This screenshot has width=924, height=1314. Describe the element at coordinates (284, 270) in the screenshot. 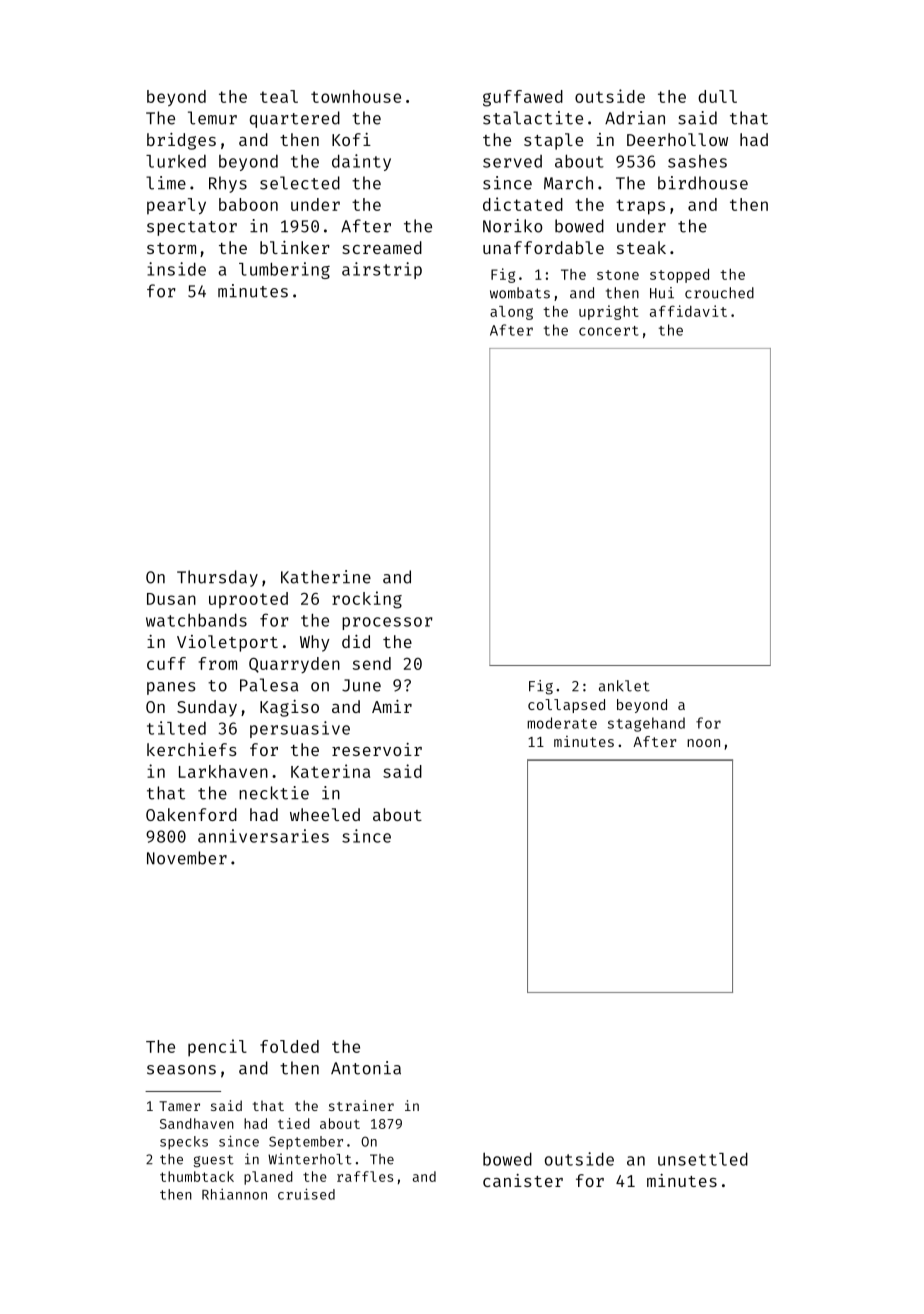

I see `lumbering` at that location.
